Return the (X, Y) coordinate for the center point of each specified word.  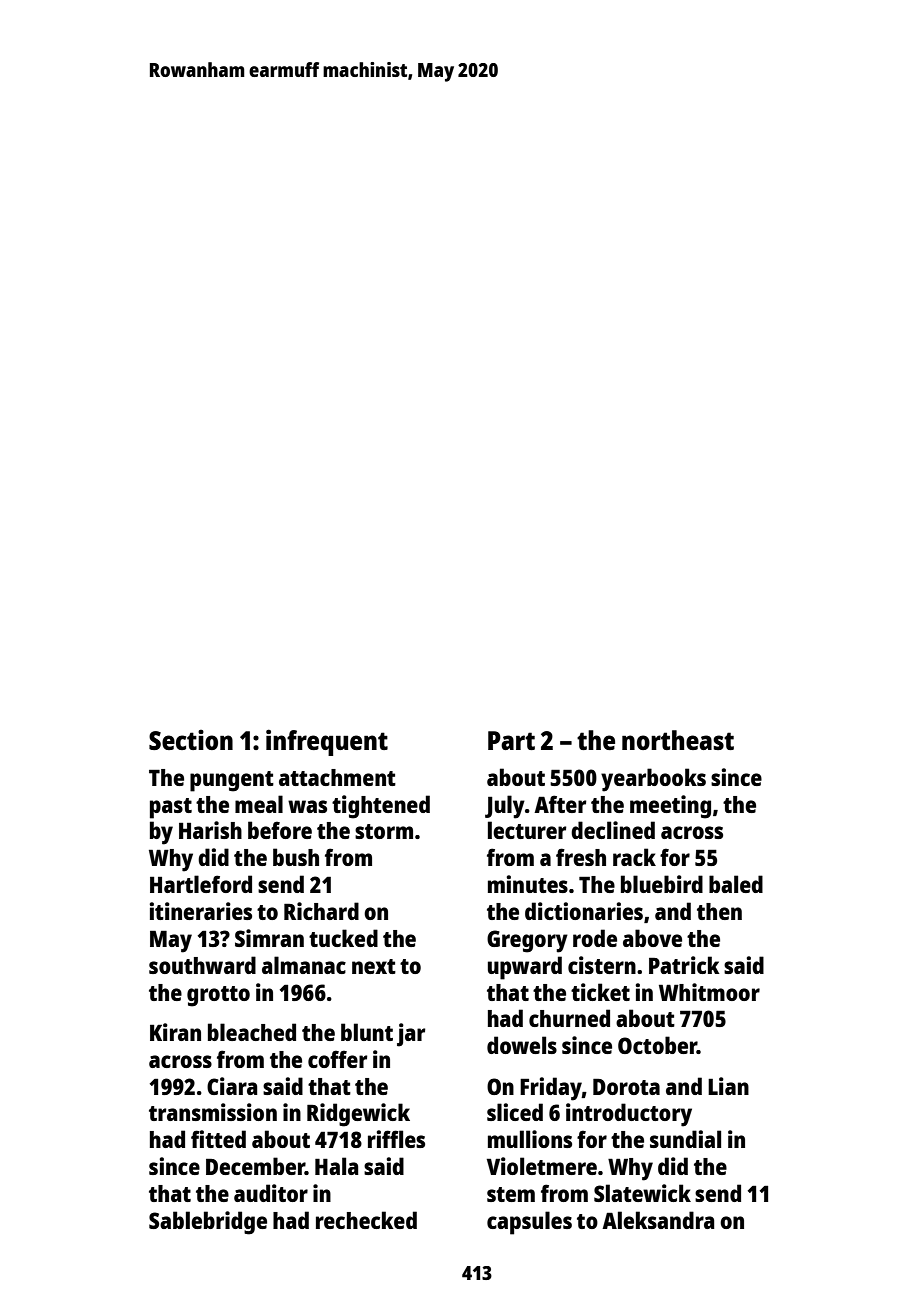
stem (511, 1194)
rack (634, 857)
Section (191, 740)
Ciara (232, 1086)
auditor (271, 1193)
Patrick (684, 965)
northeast (678, 740)
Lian (728, 1086)
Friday (551, 1089)
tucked (343, 938)
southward (202, 965)
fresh (581, 857)
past (171, 808)
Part (511, 740)
